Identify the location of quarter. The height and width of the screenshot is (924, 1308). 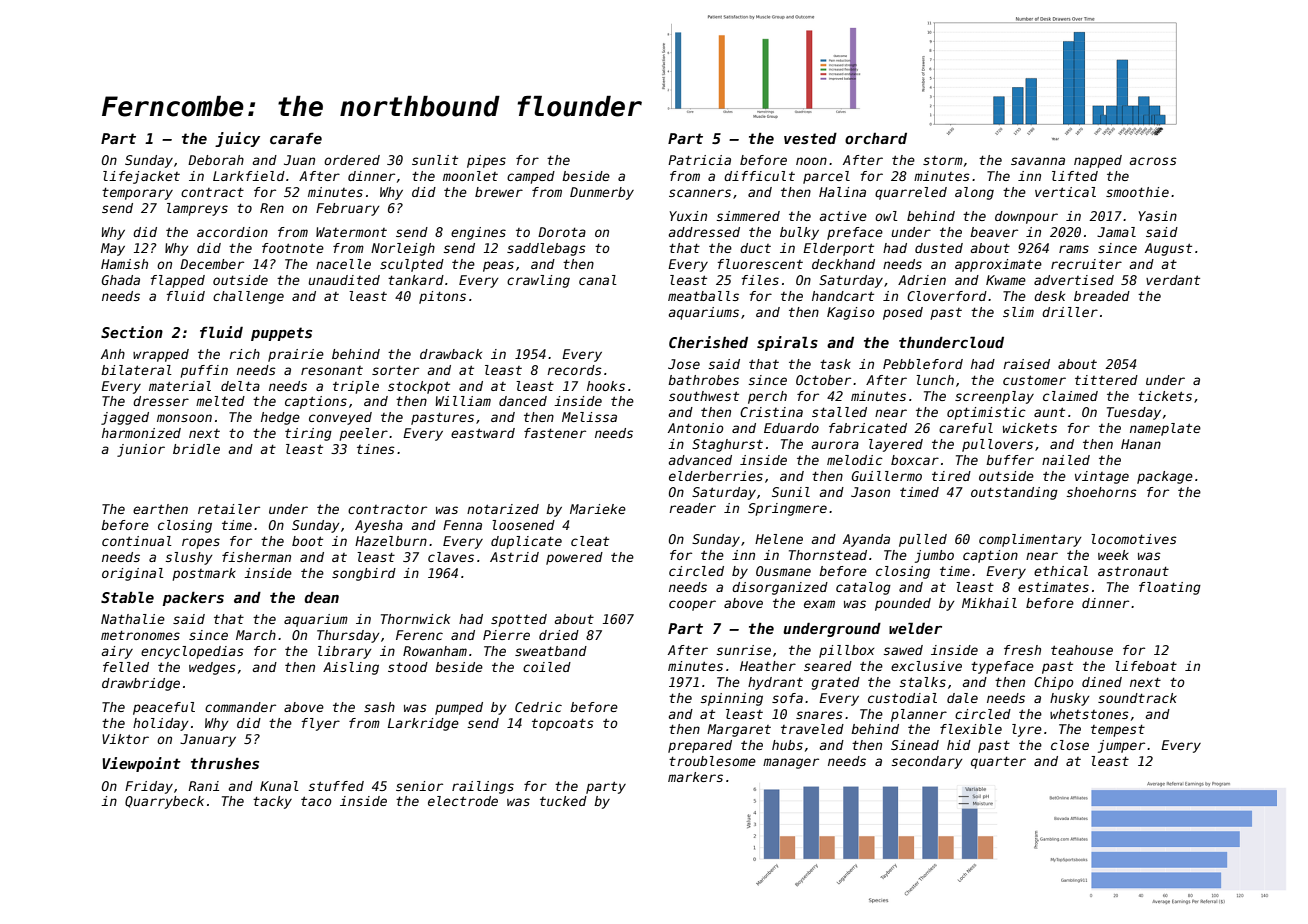
(998, 762).
